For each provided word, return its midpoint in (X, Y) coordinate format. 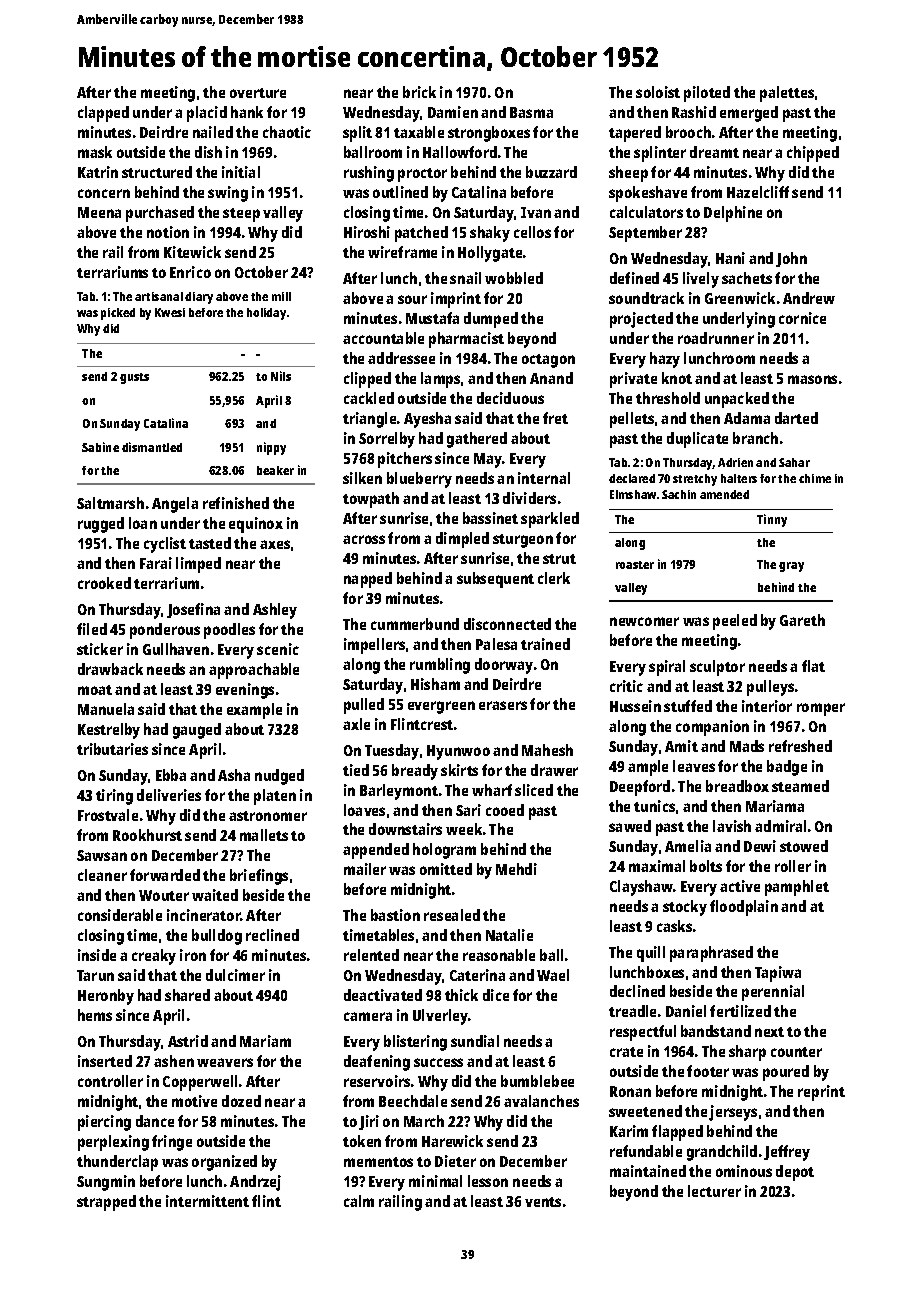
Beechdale (413, 1101)
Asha (234, 775)
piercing (104, 1123)
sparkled (550, 520)
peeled (735, 622)
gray (791, 567)
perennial (773, 993)
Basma (531, 112)
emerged (749, 114)
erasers (503, 705)
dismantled (152, 447)
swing (228, 194)
